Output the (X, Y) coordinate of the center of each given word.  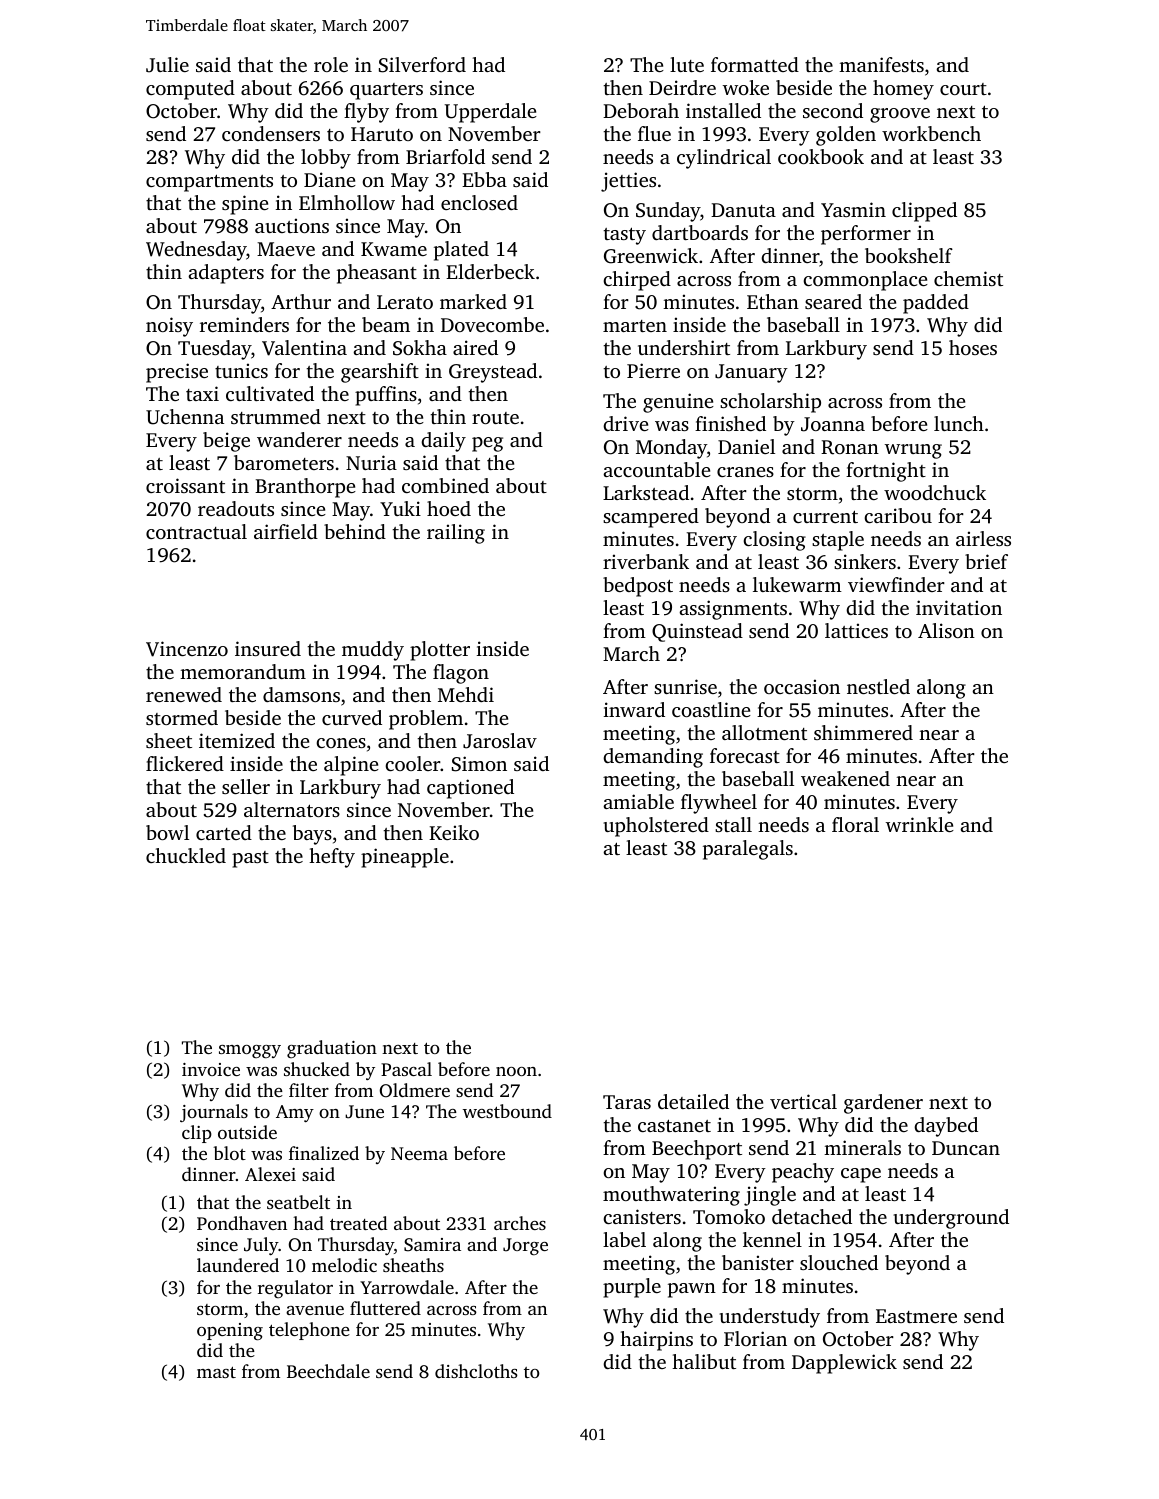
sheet (169, 740)
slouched (839, 1262)
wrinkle (920, 824)
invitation (959, 607)
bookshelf (909, 255)
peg (487, 444)
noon (516, 1071)
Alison (946, 630)
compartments (209, 183)
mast (216, 1372)
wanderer (299, 439)
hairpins (656, 1341)
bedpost (638, 587)
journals (214, 1113)
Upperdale (491, 113)
